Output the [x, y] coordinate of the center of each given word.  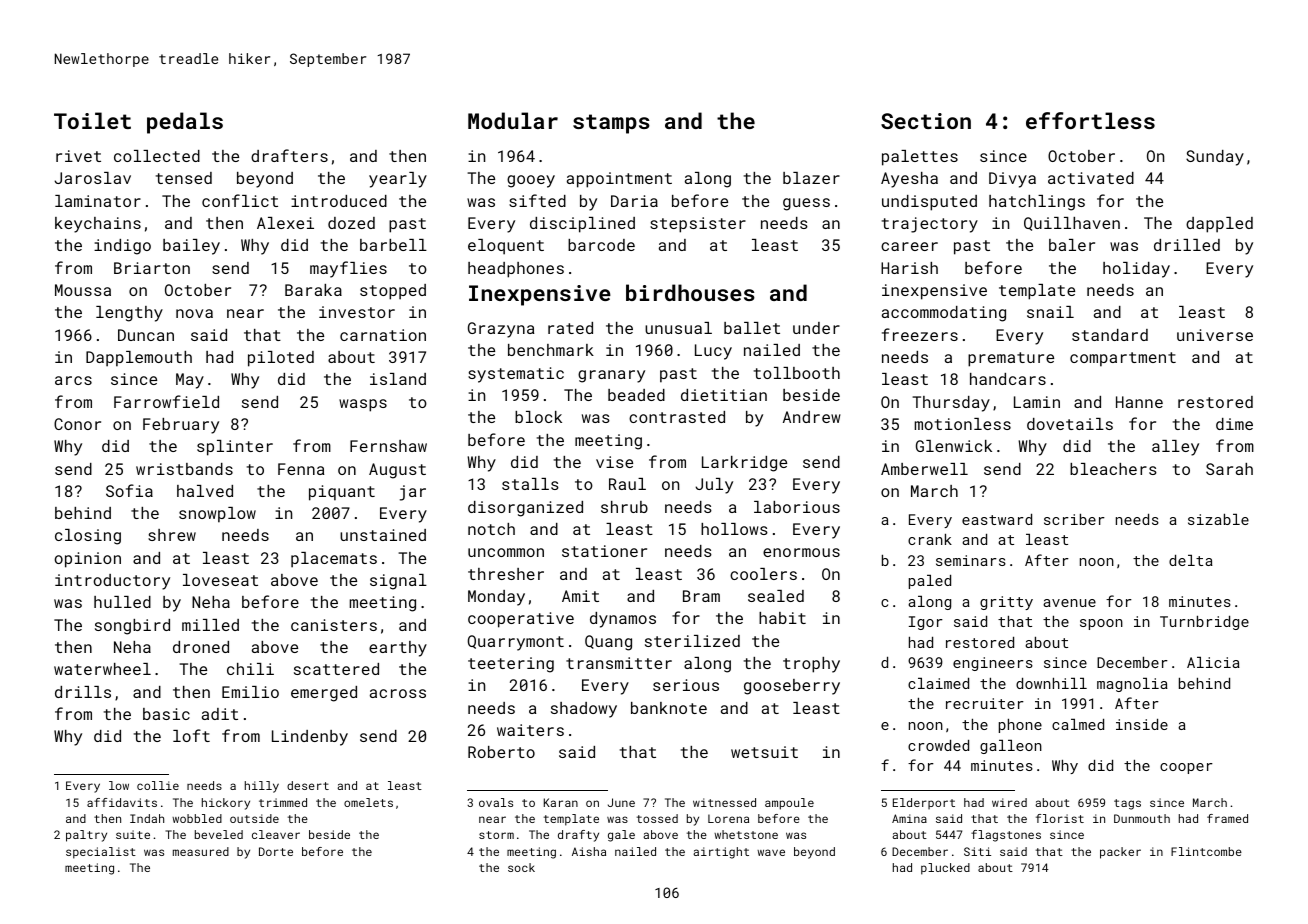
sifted [537, 200]
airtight [721, 853]
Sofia [129, 490]
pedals [185, 123]
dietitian [724, 395]
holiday [1136, 270]
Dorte [276, 851]
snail [1050, 312]
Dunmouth [1142, 818]
